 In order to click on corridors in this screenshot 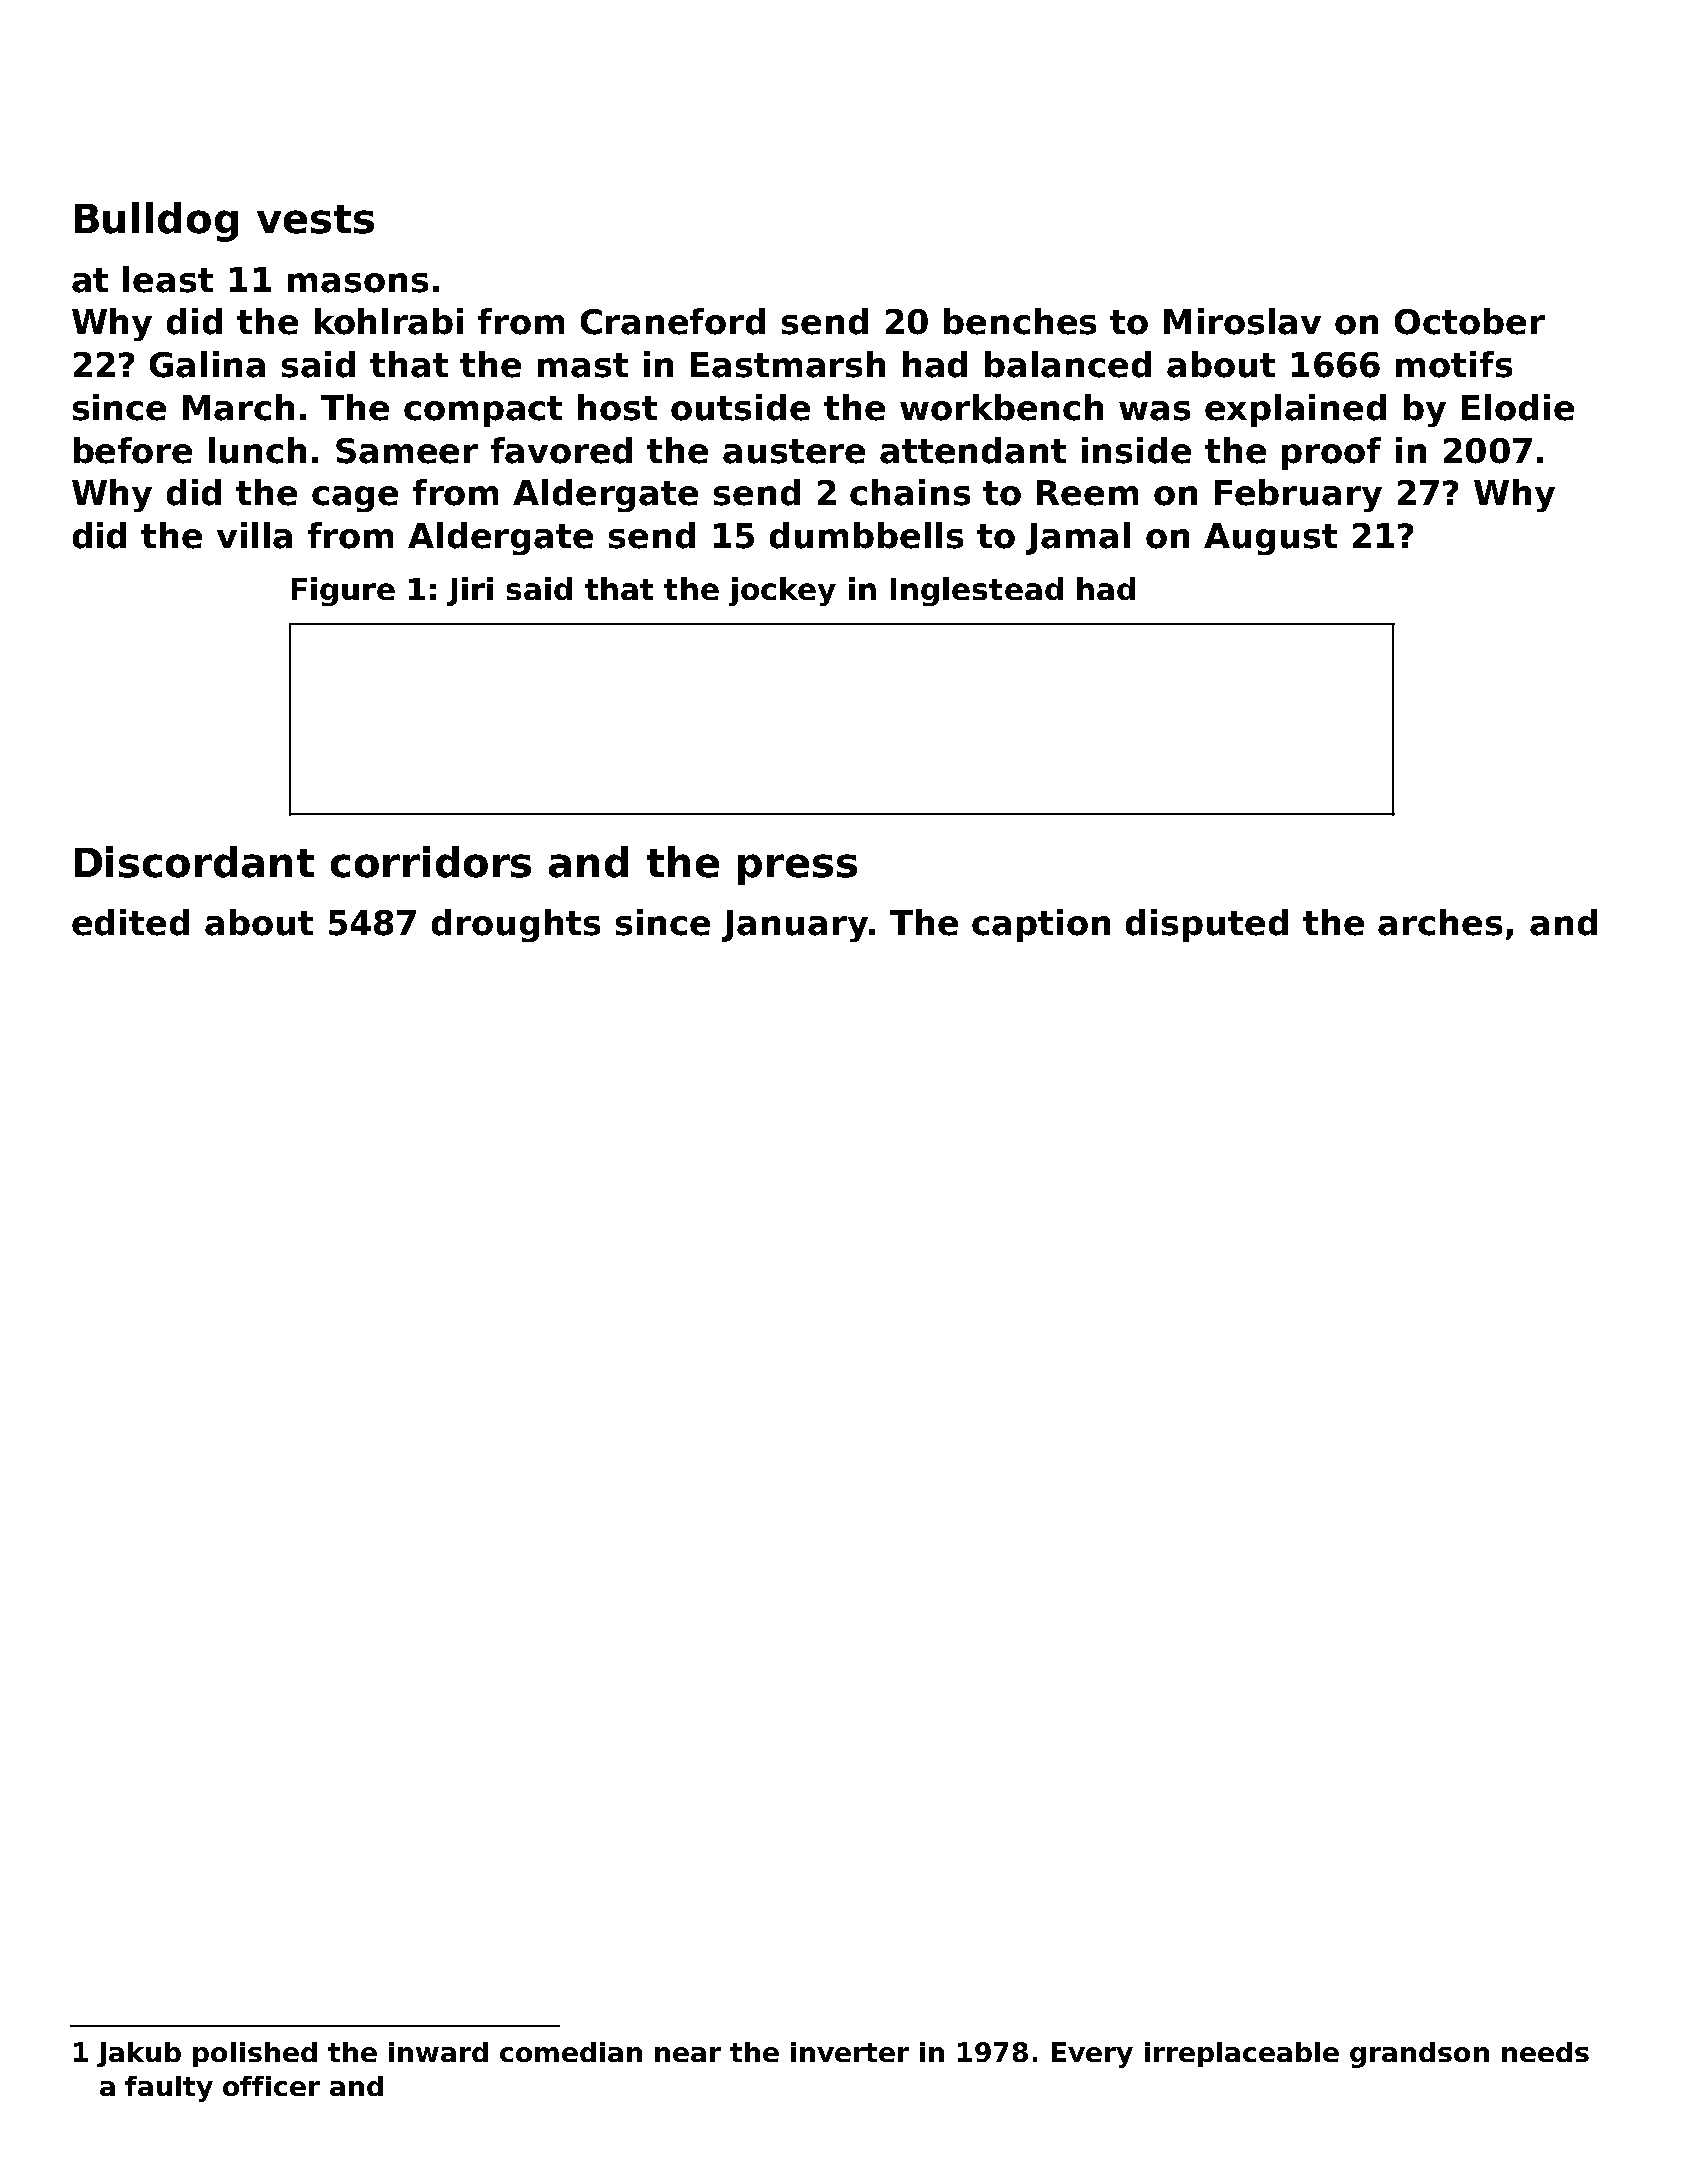, I will do `click(431, 862)`.
